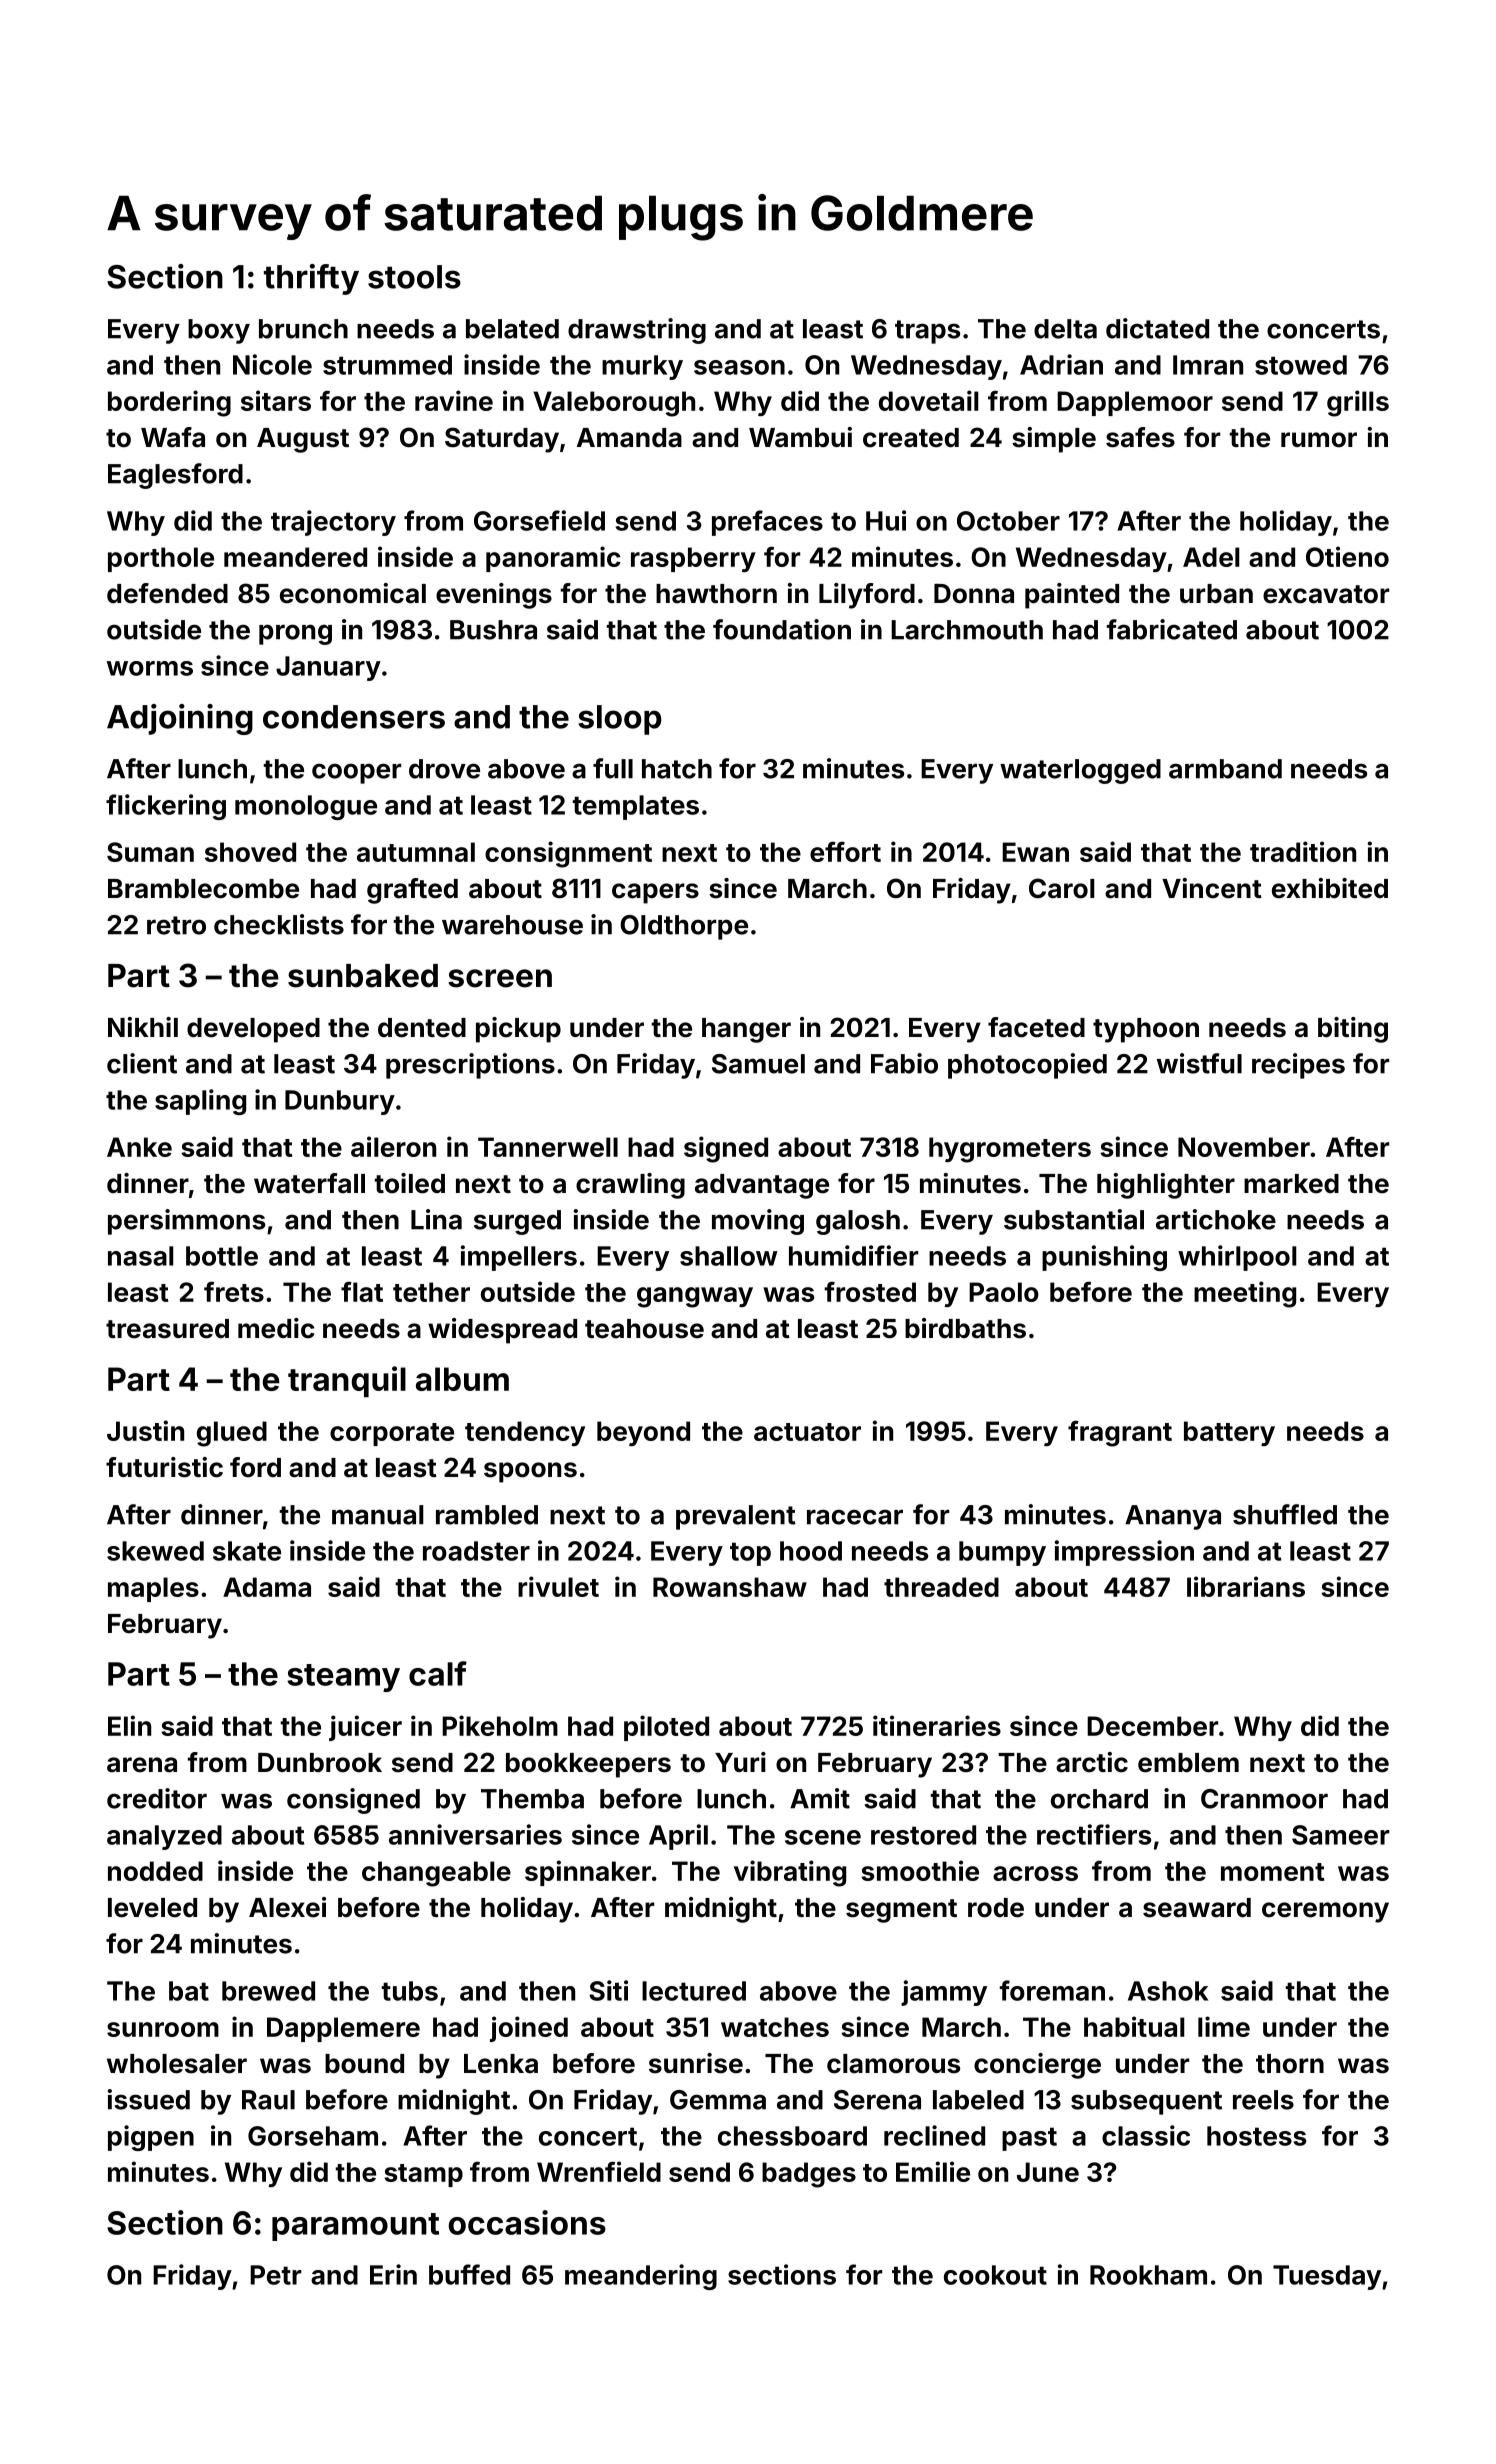 The height and width of the page is (2464, 1496). I want to click on armband, so click(1225, 769).
